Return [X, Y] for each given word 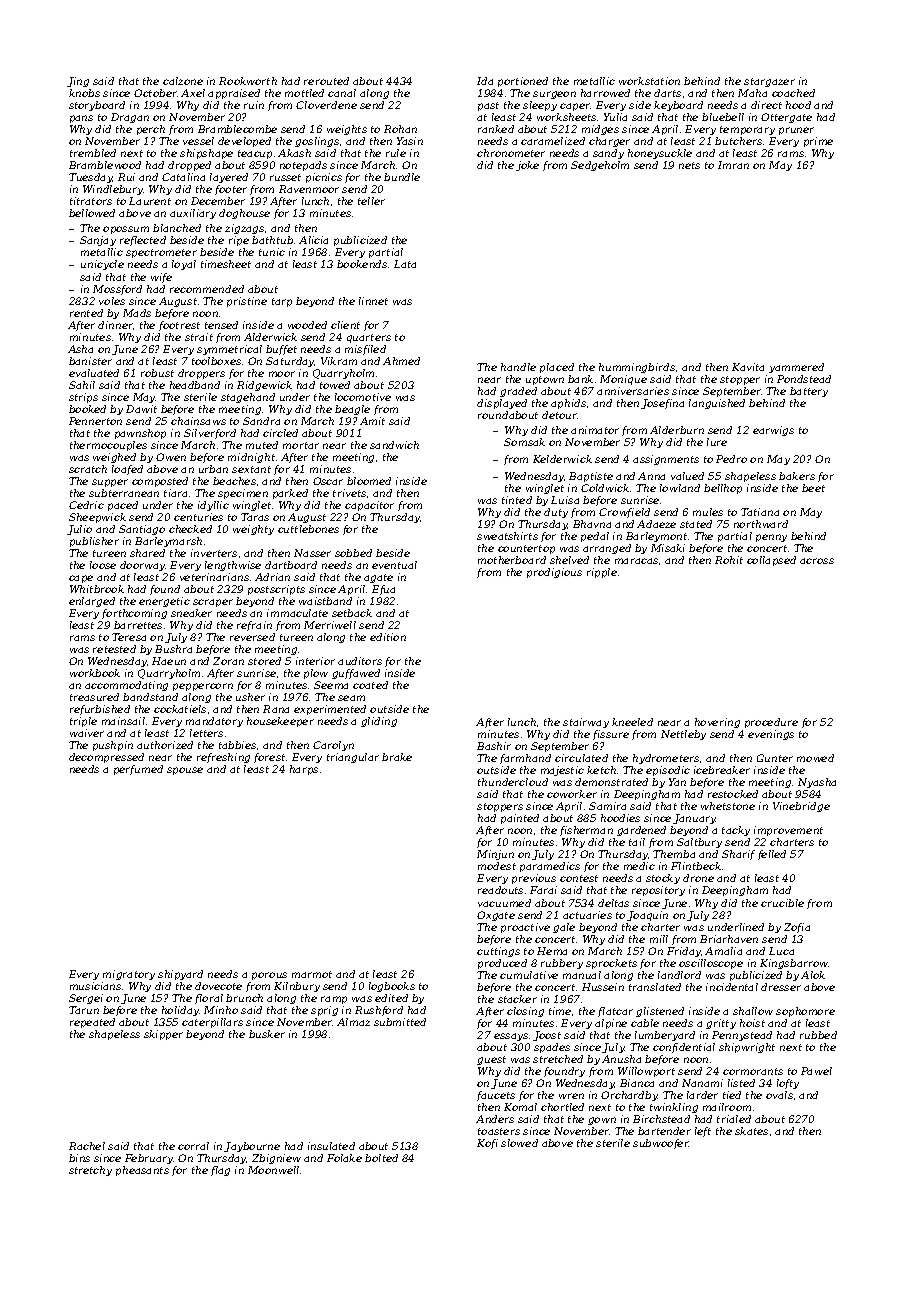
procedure [771, 723]
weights [347, 130]
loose [103, 565]
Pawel [816, 1071]
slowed [519, 1143]
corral [193, 1146]
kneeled [632, 722]
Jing [78, 82]
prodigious [554, 573]
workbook [95, 673]
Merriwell [330, 625]
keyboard [678, 106]
